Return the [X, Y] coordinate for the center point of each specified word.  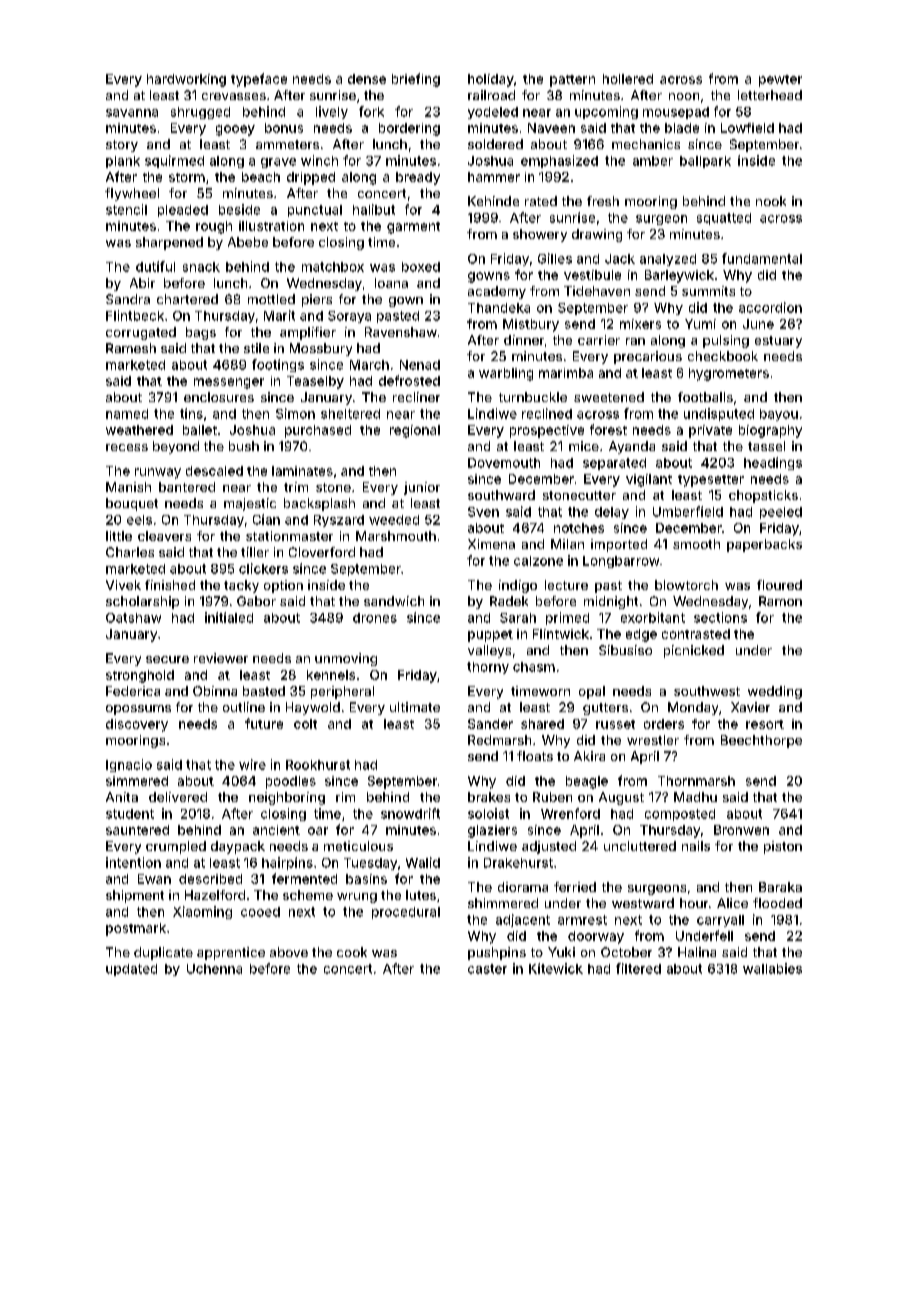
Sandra [128, 299]
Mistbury [531, 325]
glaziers [492, 831]
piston [783, 847]
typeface [259, 80]
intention [133, 862]
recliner [416, 397]
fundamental [762, 258]
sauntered [137, 830]
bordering [409, 129]
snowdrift [410, 813]
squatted [724, 219]
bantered [187, 487]
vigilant [649, 480]
